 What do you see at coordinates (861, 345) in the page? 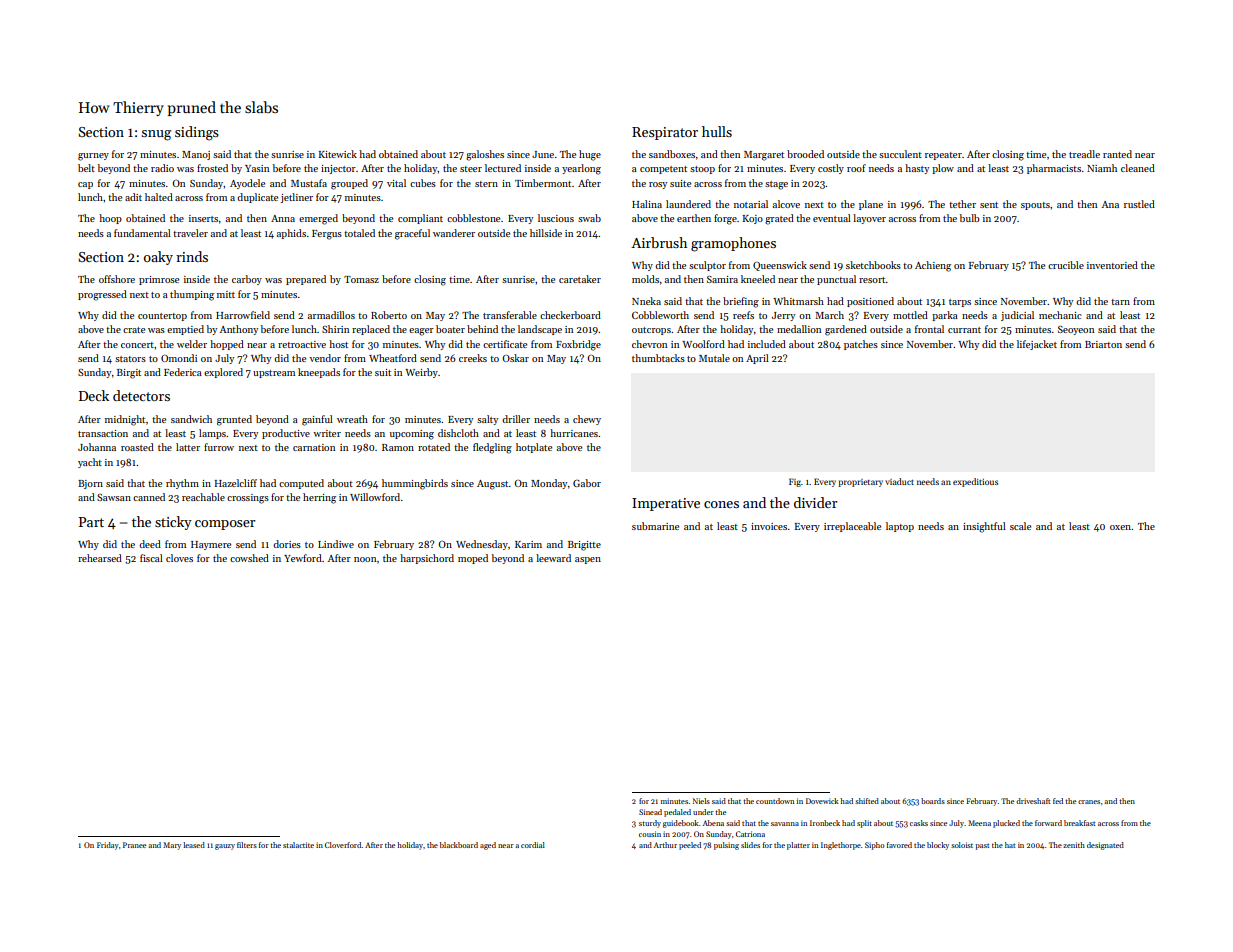
I see `patches` at bounding box center [861, 345].
